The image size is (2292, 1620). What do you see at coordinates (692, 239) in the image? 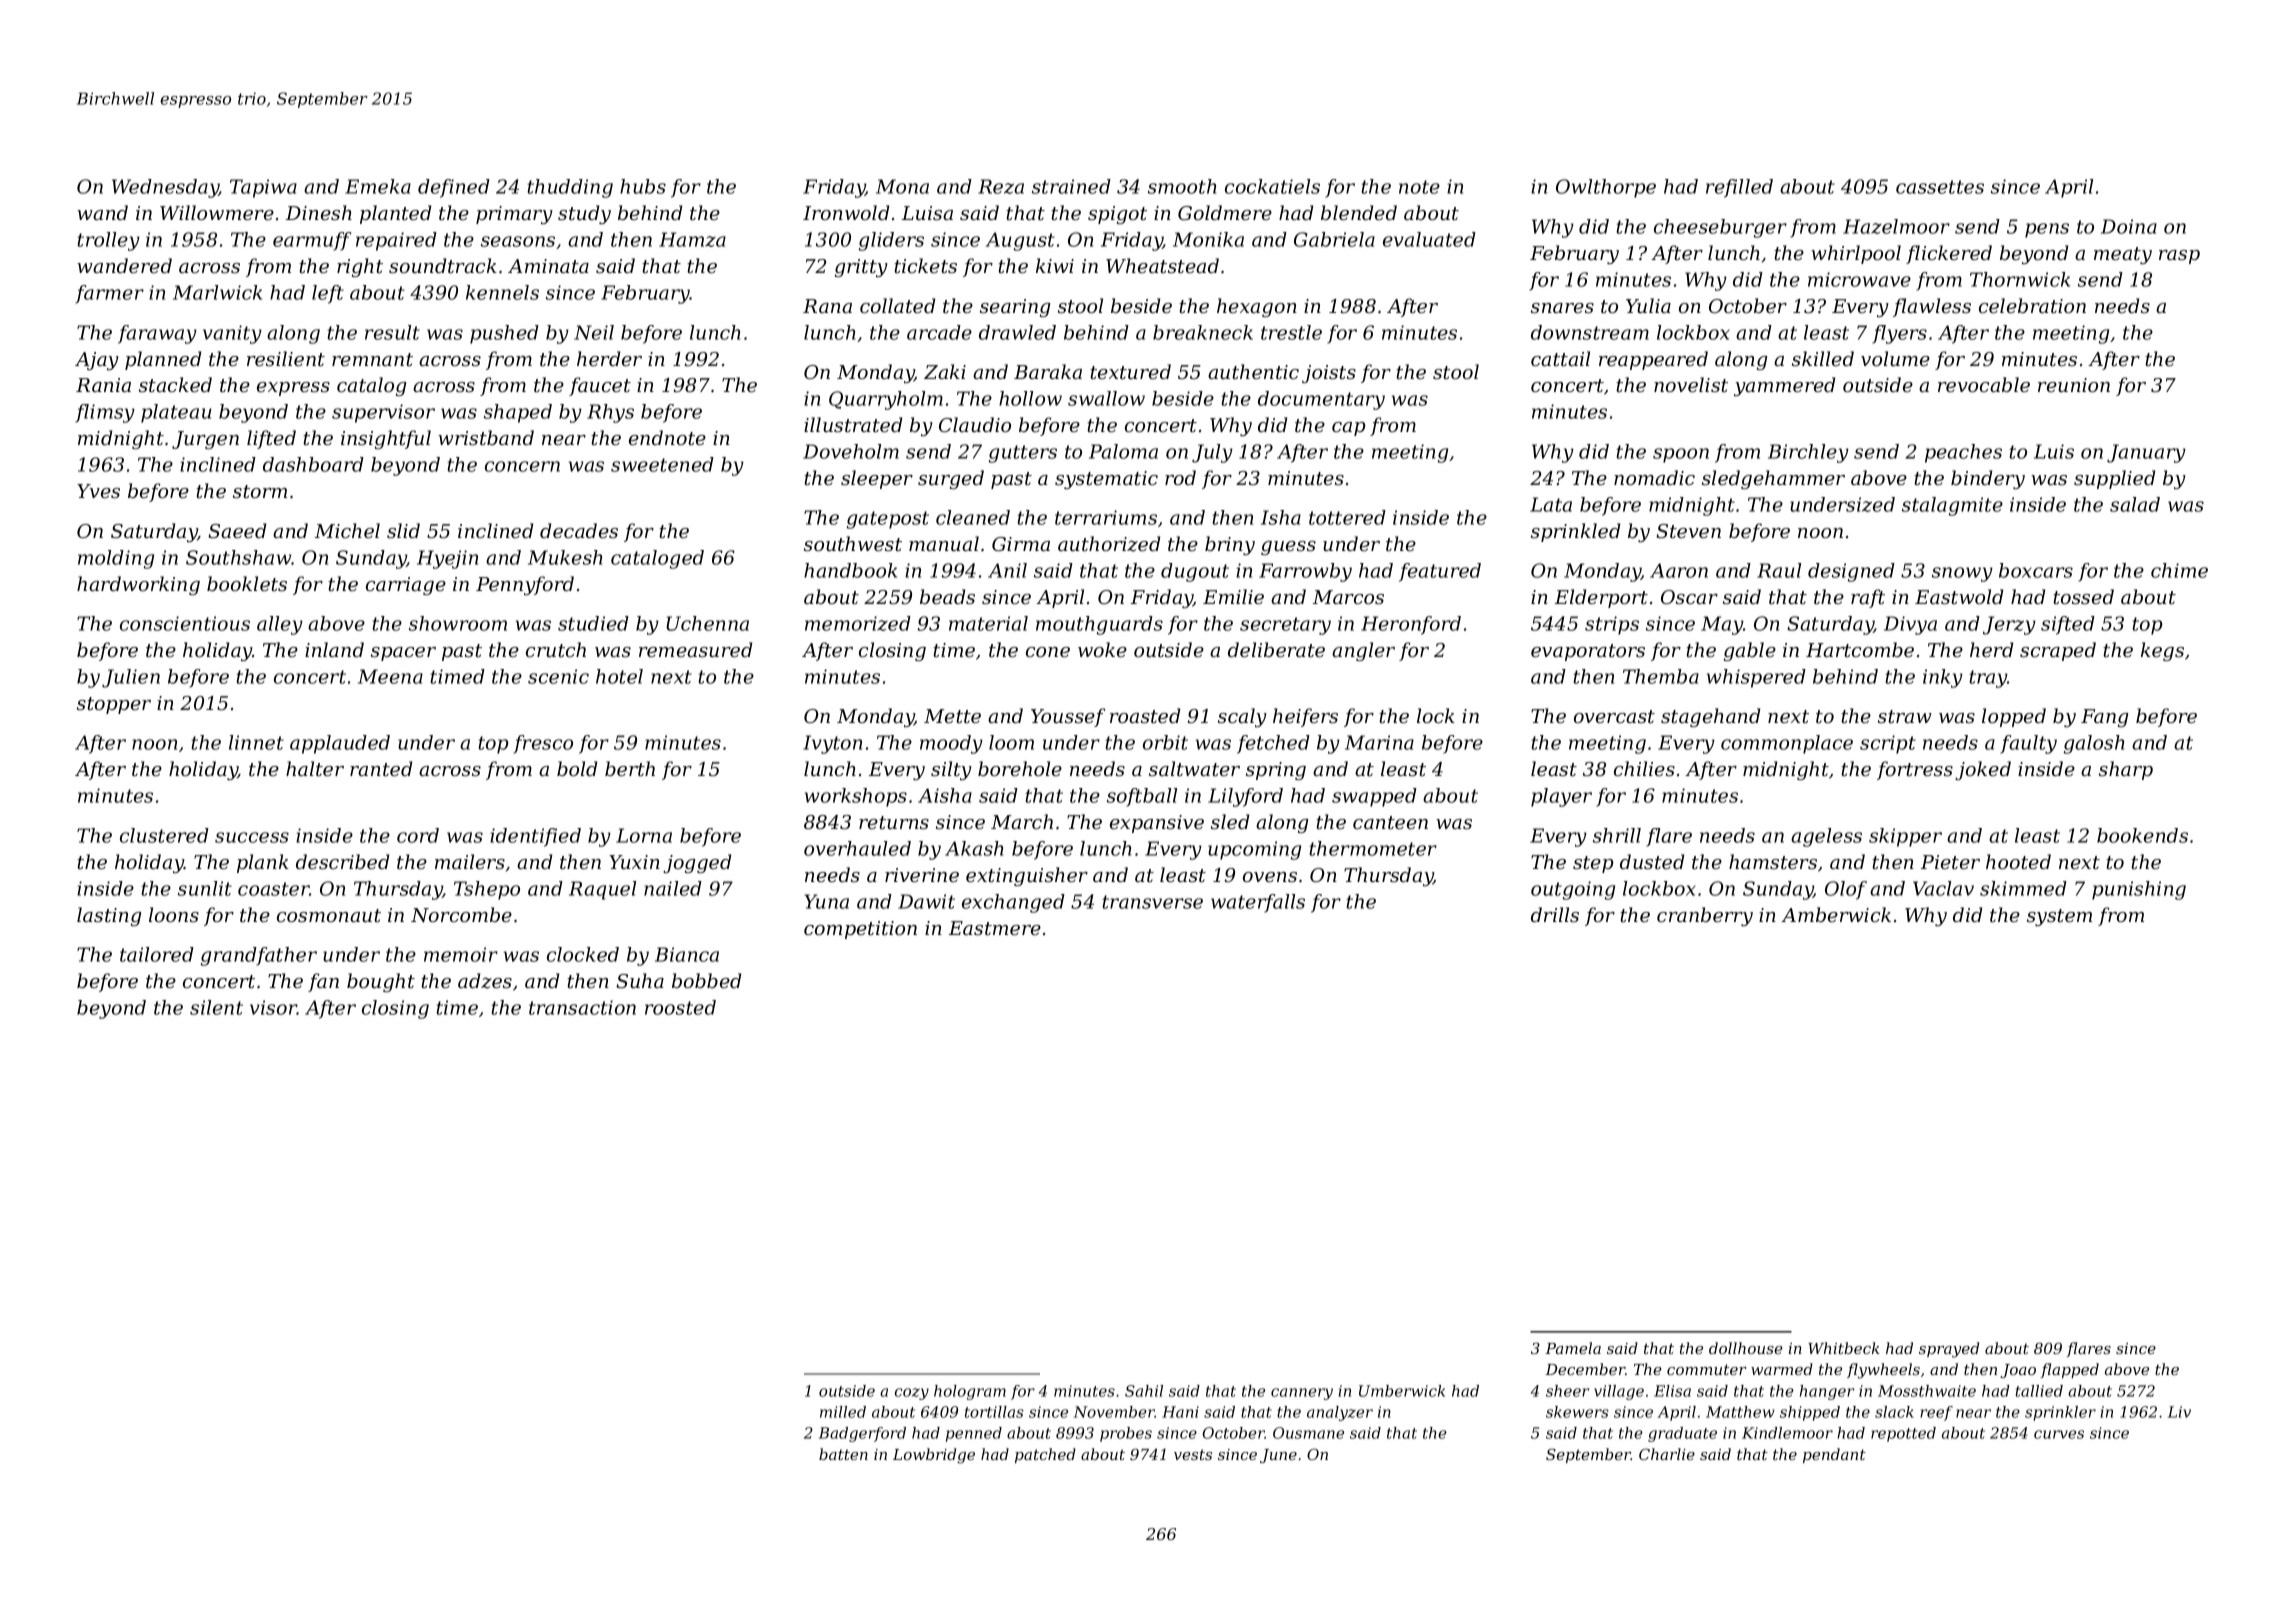
I see `Hamza` at bounding box center [692, 239].
